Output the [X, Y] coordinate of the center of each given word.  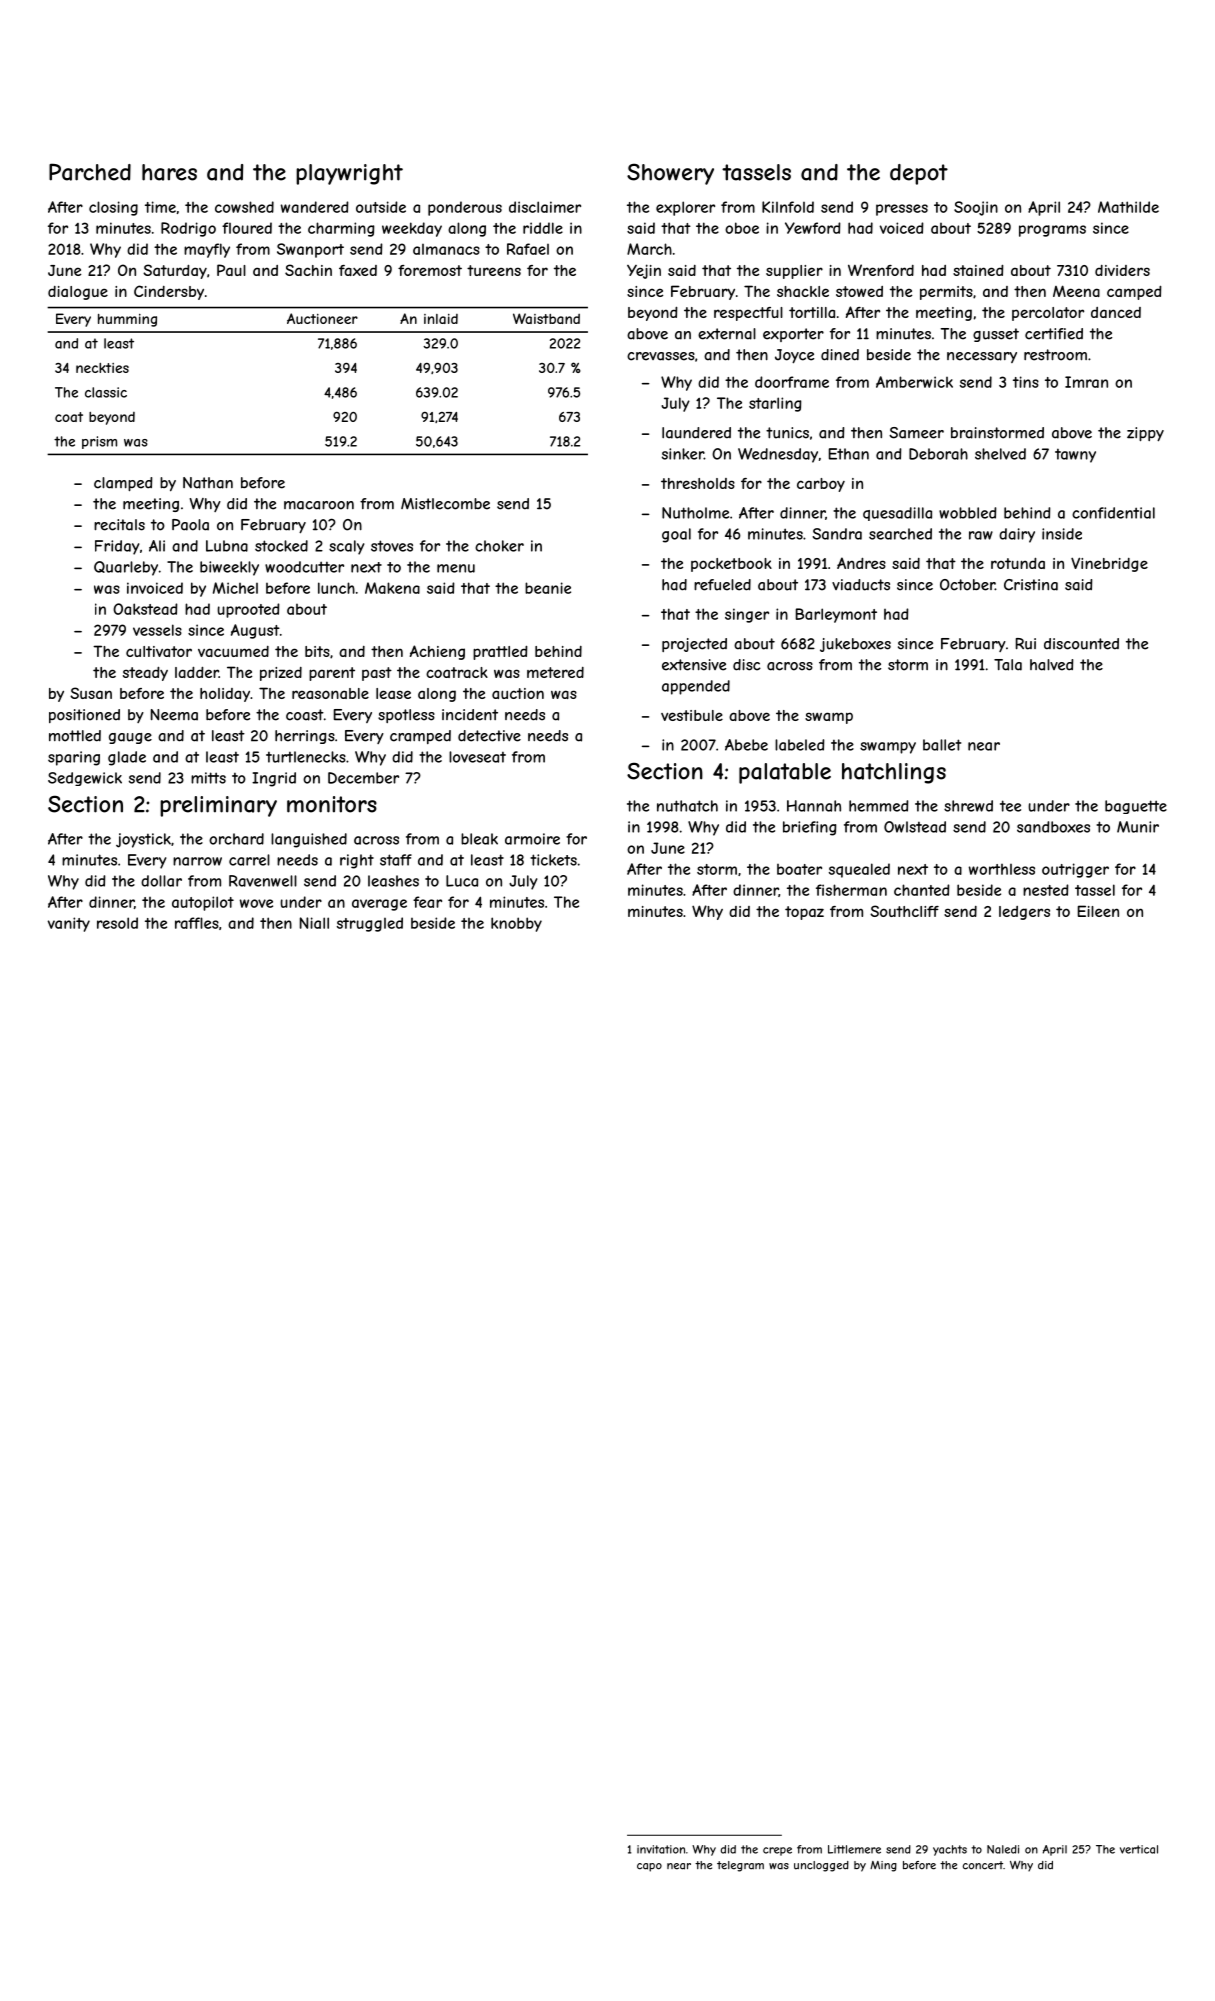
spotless [406, 716]
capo [649, 1867]
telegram [740, 1866]
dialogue [78, 293]
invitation [661, 1849]
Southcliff [904, 911]
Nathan [208, 483]
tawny [1075, 455]
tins [1026, 382]
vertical [1139, 1849]
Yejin [644, 271]
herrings [305, 737]
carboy [821, 485]
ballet [942, 745]
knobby [516, 924]
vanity [69, 924]
